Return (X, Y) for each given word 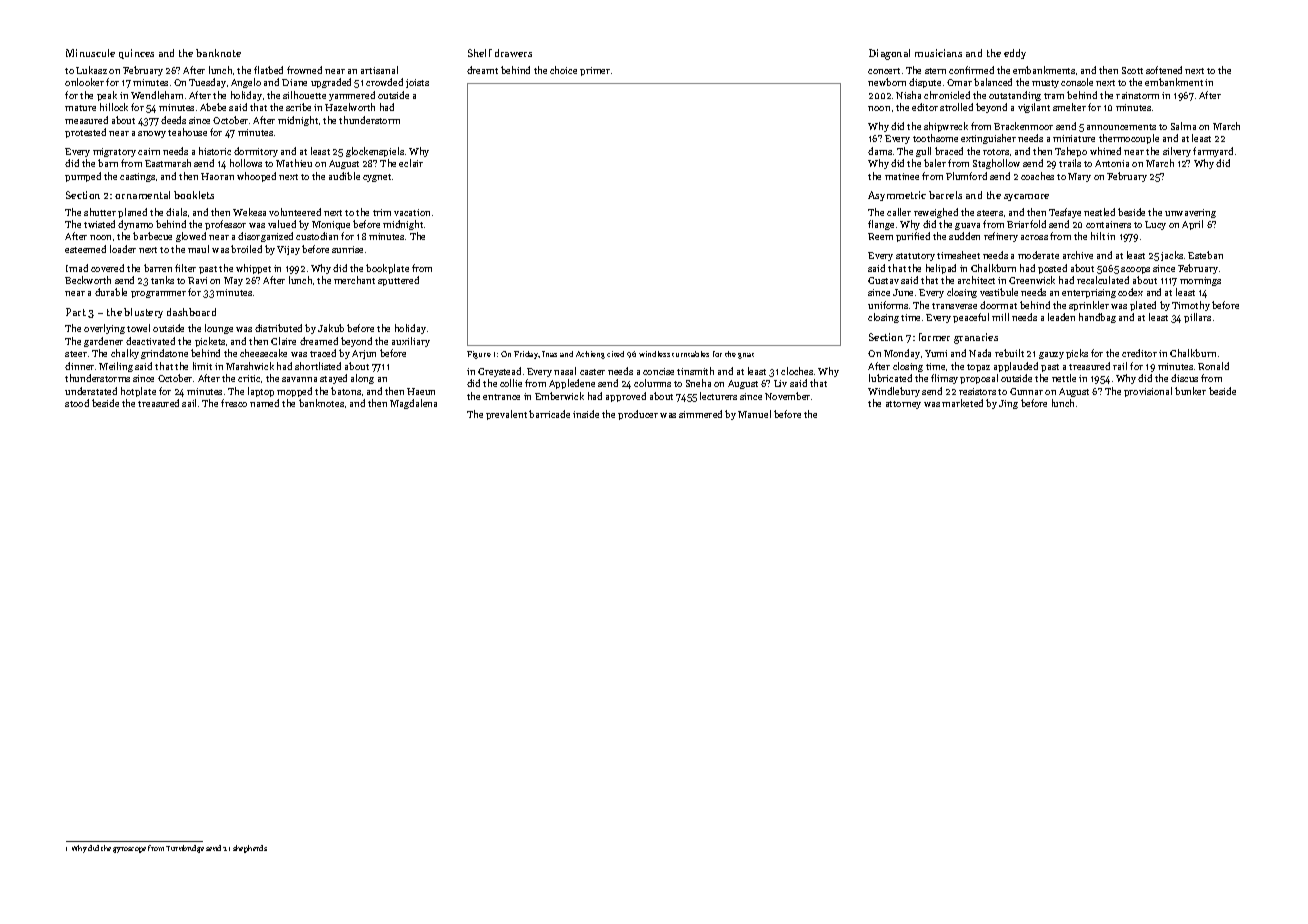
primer (595, 71)
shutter (100, 212)
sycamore (1026, 197)
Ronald (1213, 366)
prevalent (506, 415)
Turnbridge (185, 849)
